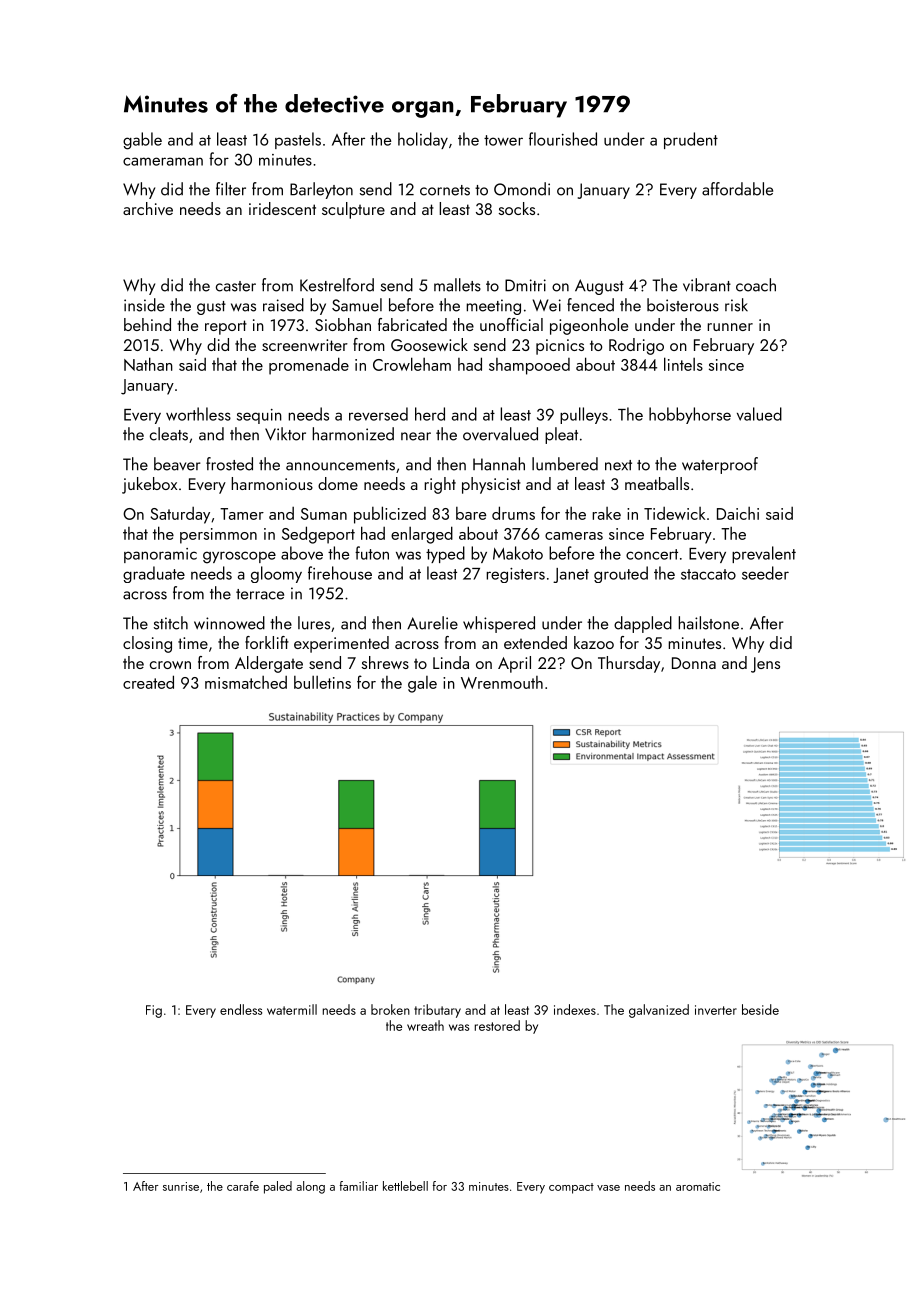 Image resolution: width=924 pixels, height=1308 pixels. What do you see at coordinates (691, 140) in the page?
I see `prudent` at bounding box center [691, 140].
